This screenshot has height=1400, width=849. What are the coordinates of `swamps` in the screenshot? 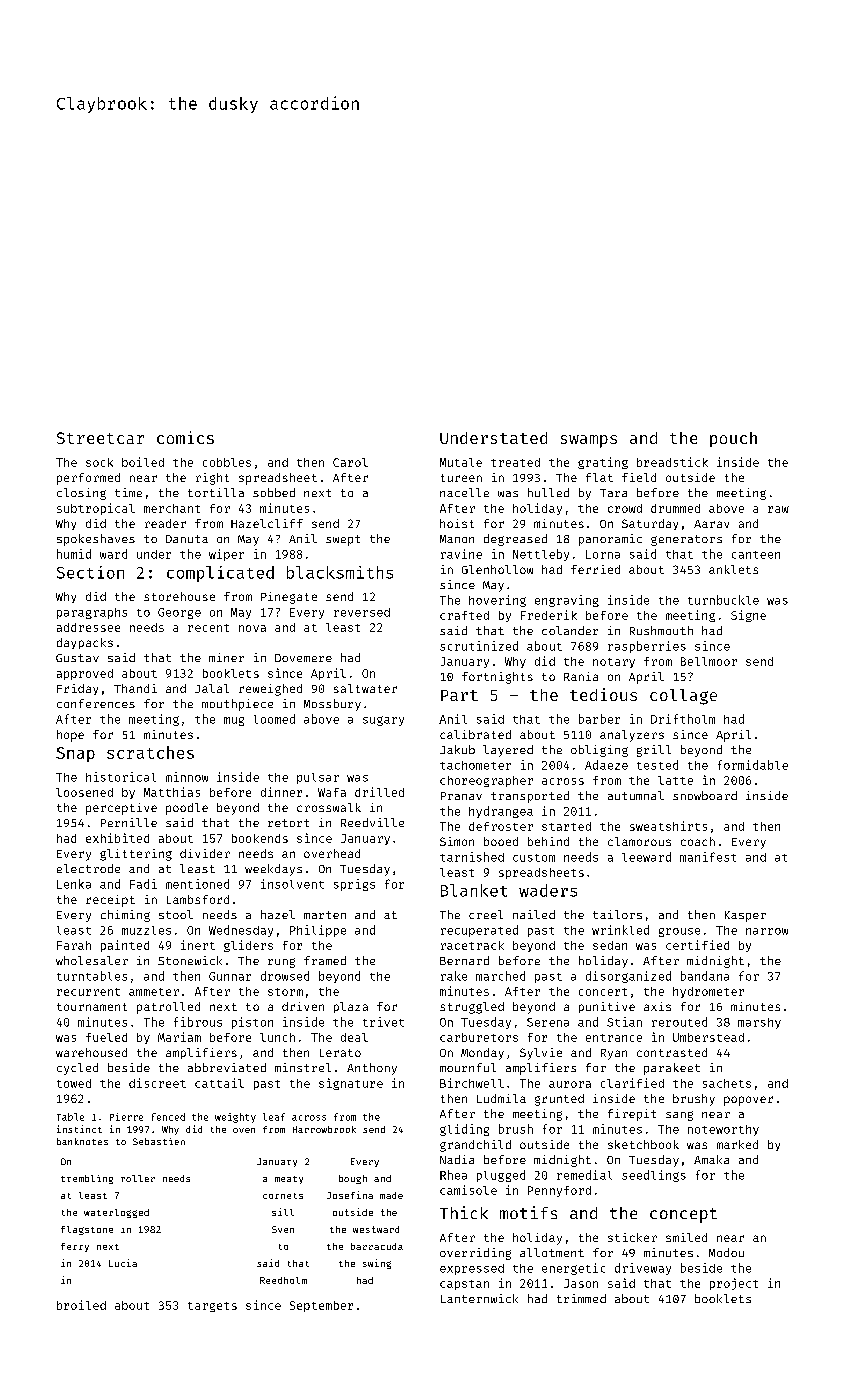 It's located at (589, 441).
